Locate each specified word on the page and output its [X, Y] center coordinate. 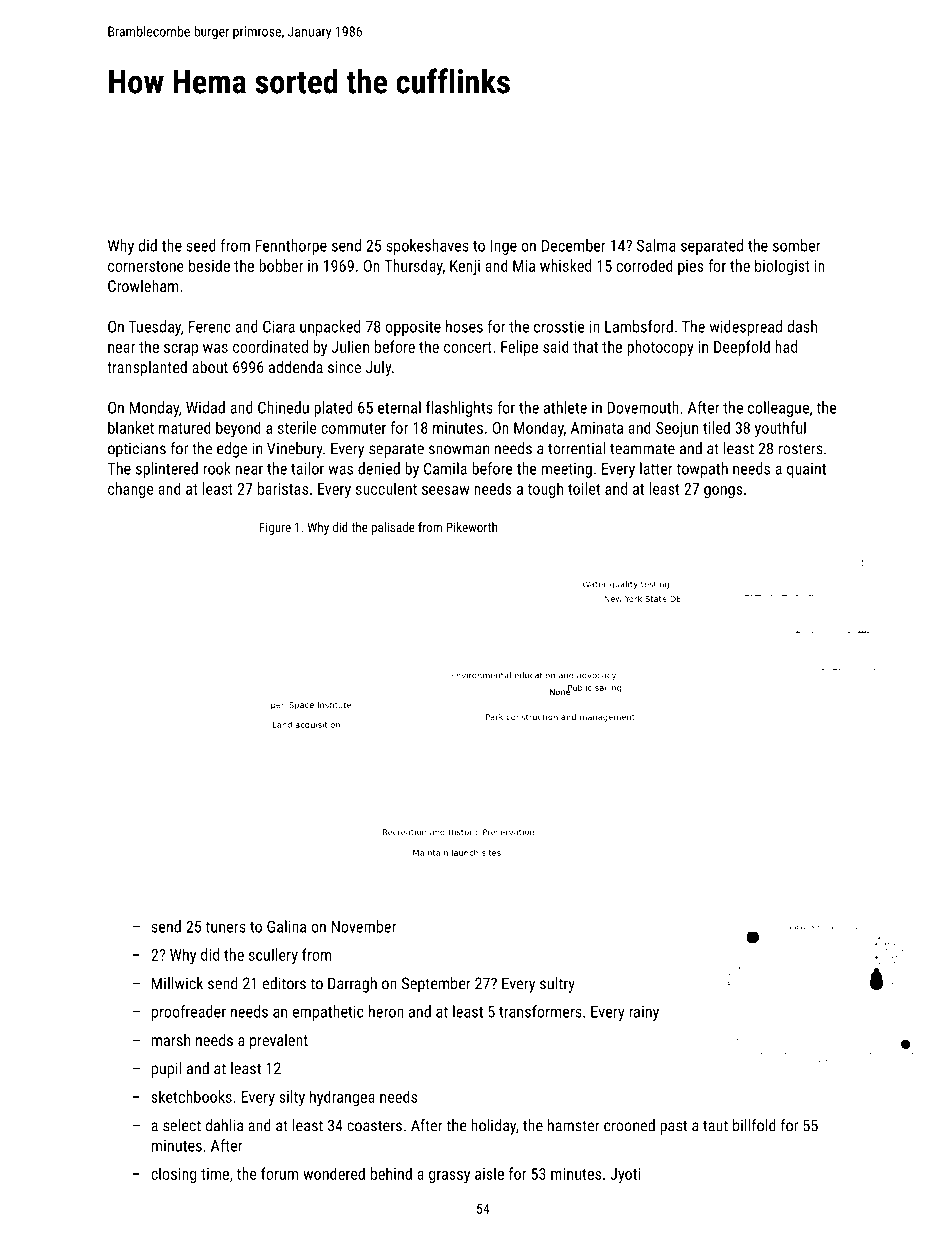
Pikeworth [472, 527]
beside [209, 265]
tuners [225, 927]
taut [715, 1126]
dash [802, 326]
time [215, 1174]
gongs [723, 492]
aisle [489, 1173]
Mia [524, 266]
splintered [167, 470]
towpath [702, 470]
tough [545, 490]
